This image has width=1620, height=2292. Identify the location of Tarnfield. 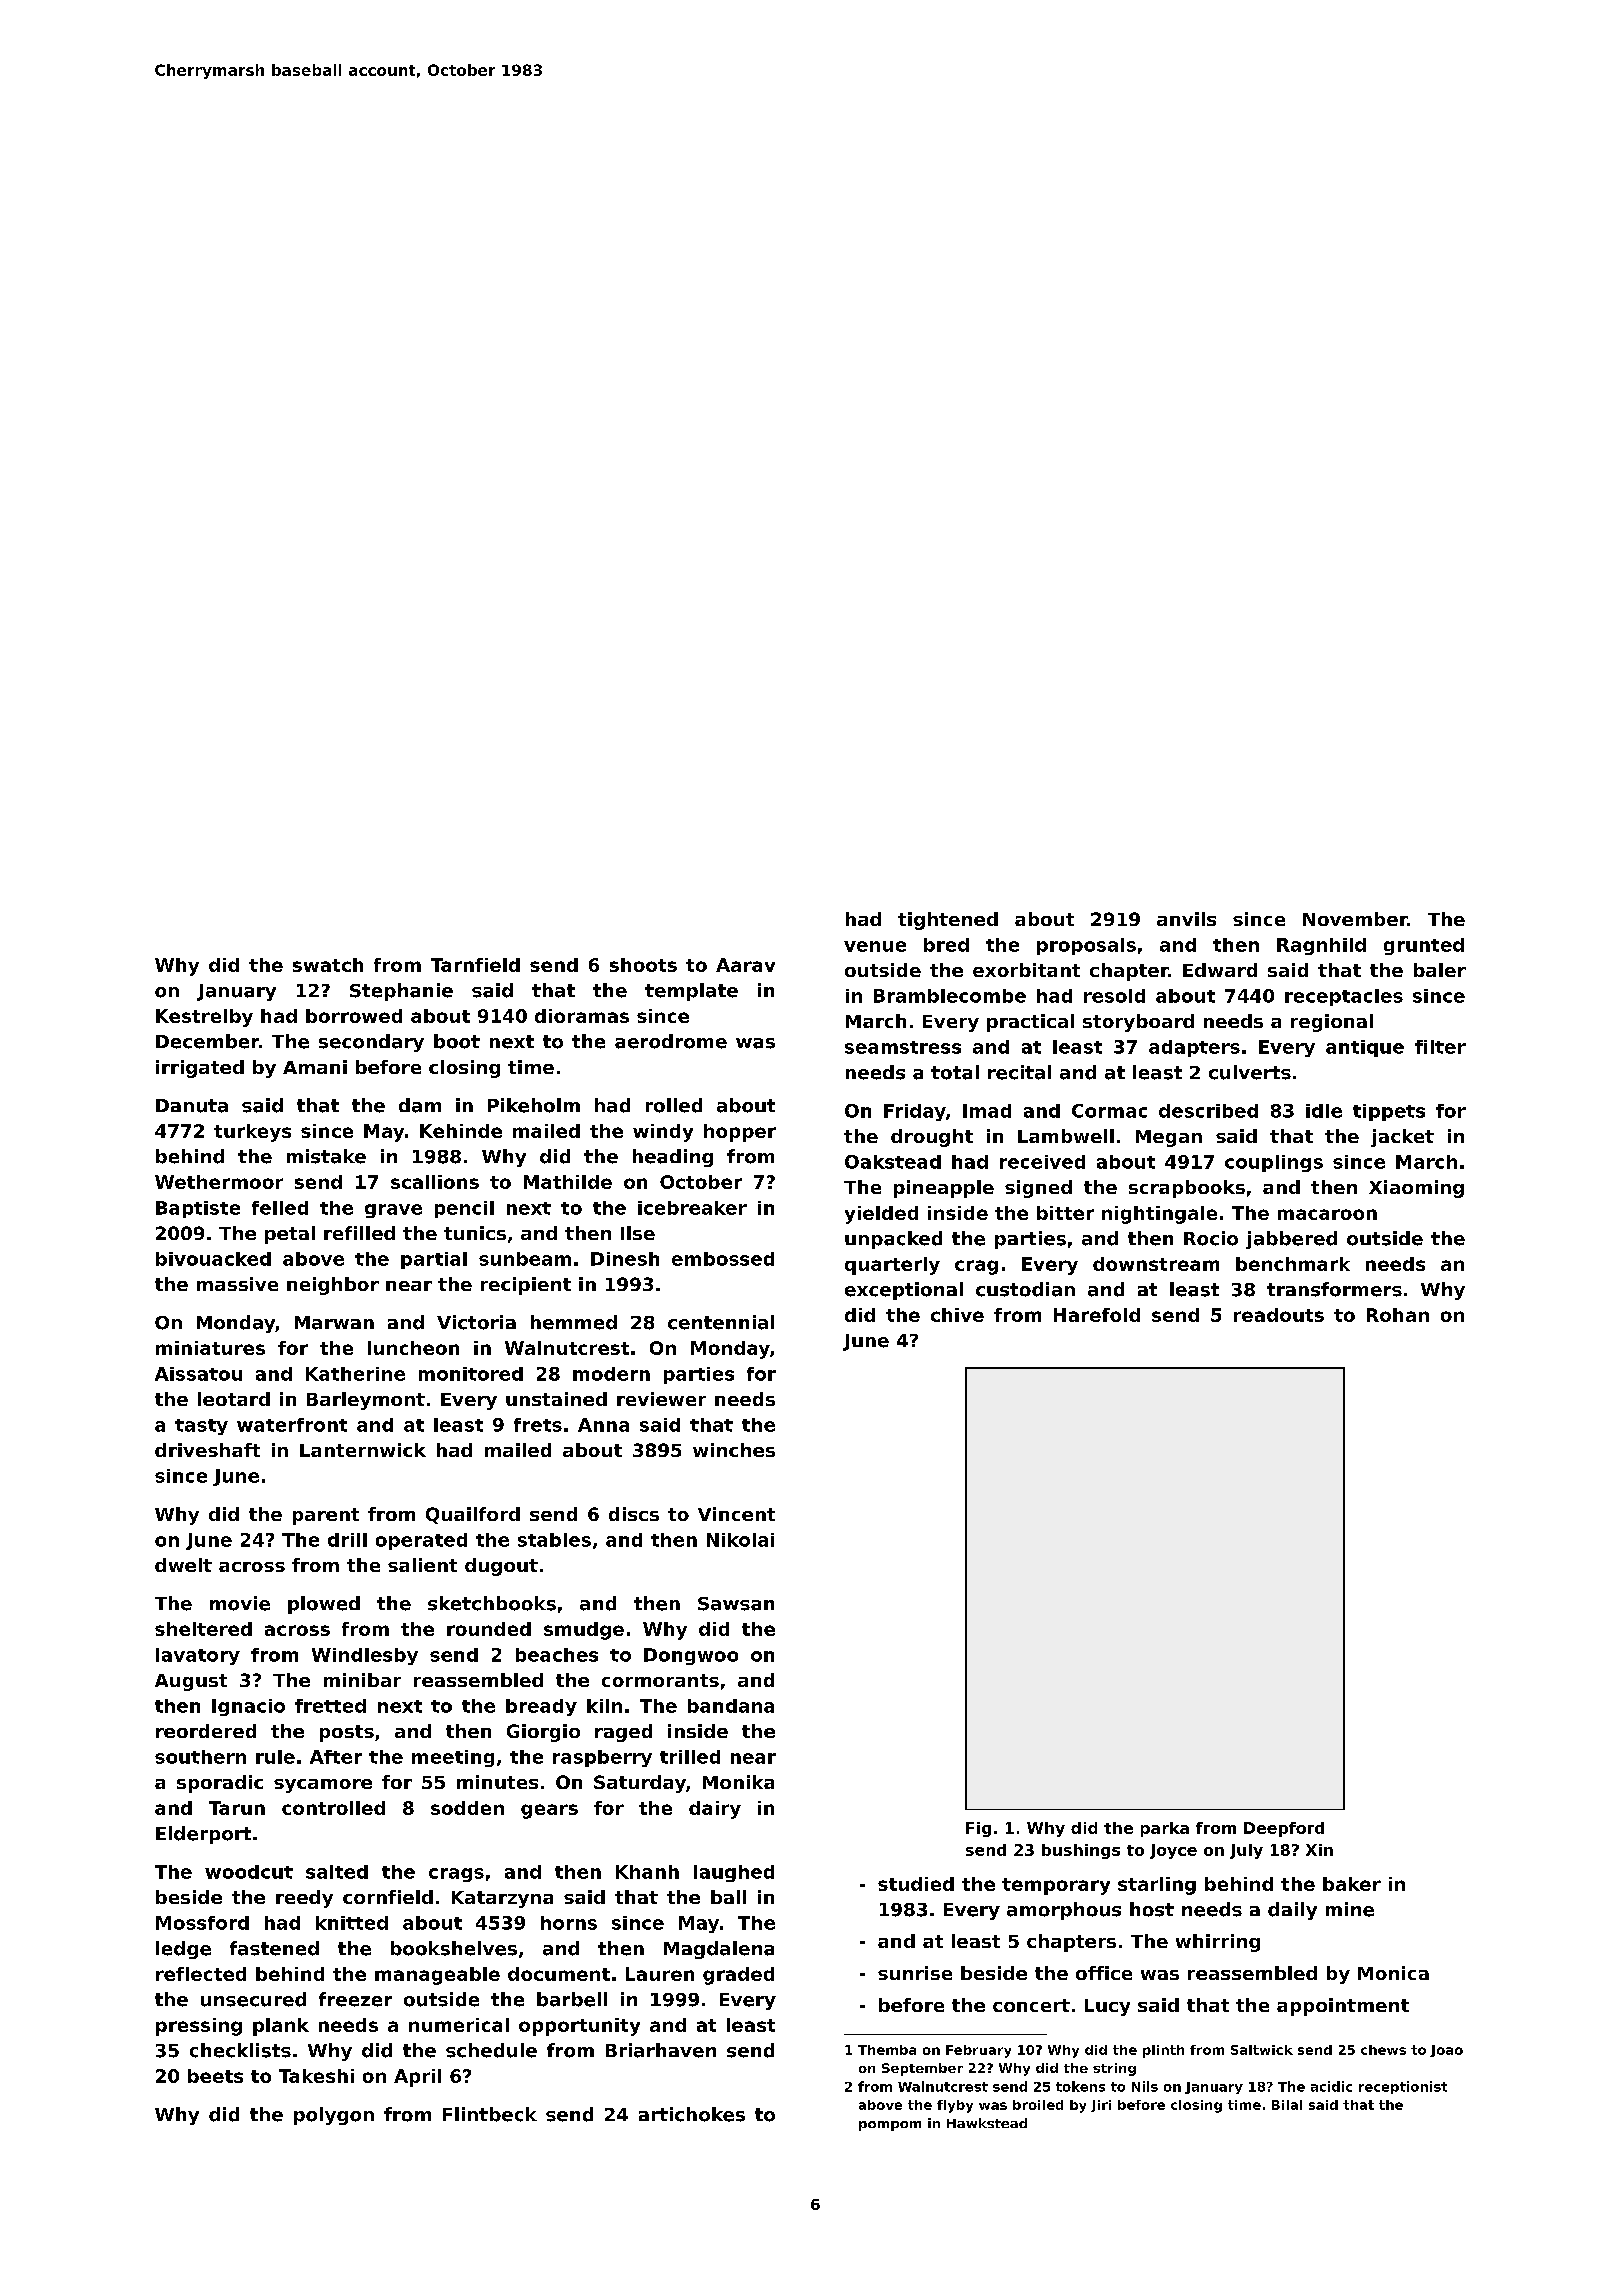
(475, 965).
